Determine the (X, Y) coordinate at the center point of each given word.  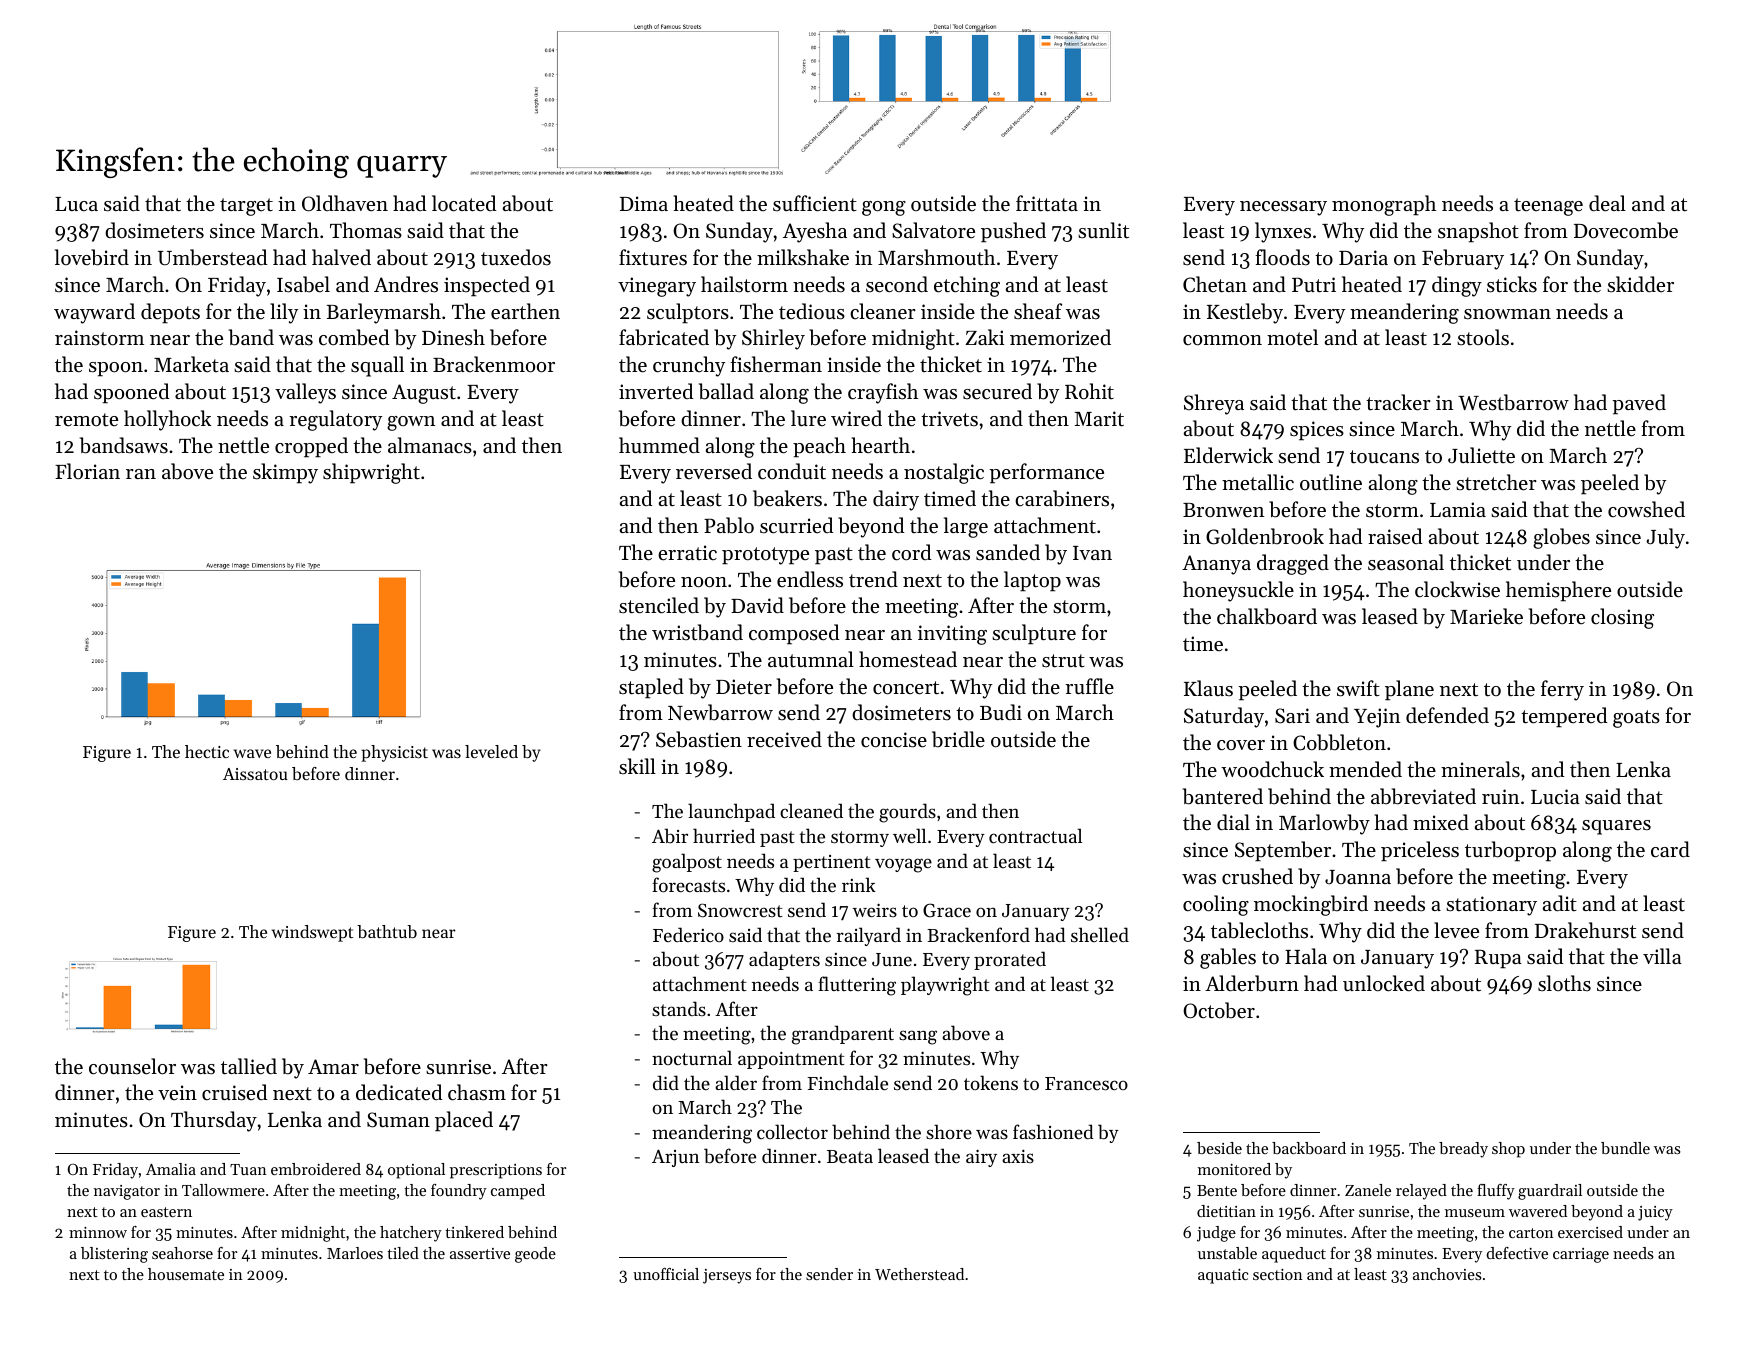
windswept (313, 933)
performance (1046, 473)
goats (1636, 719)
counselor (132, 1066)
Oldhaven (345, 203)
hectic (207, 751)
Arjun (675, 1158)
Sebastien (699, 739)
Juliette (1481, 455)
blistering (114, 1255)
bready (1463, 1150)
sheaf (1038, 311)
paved (1639, 404)
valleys (305, 393)
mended (1365, 769)
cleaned (811, 810)
